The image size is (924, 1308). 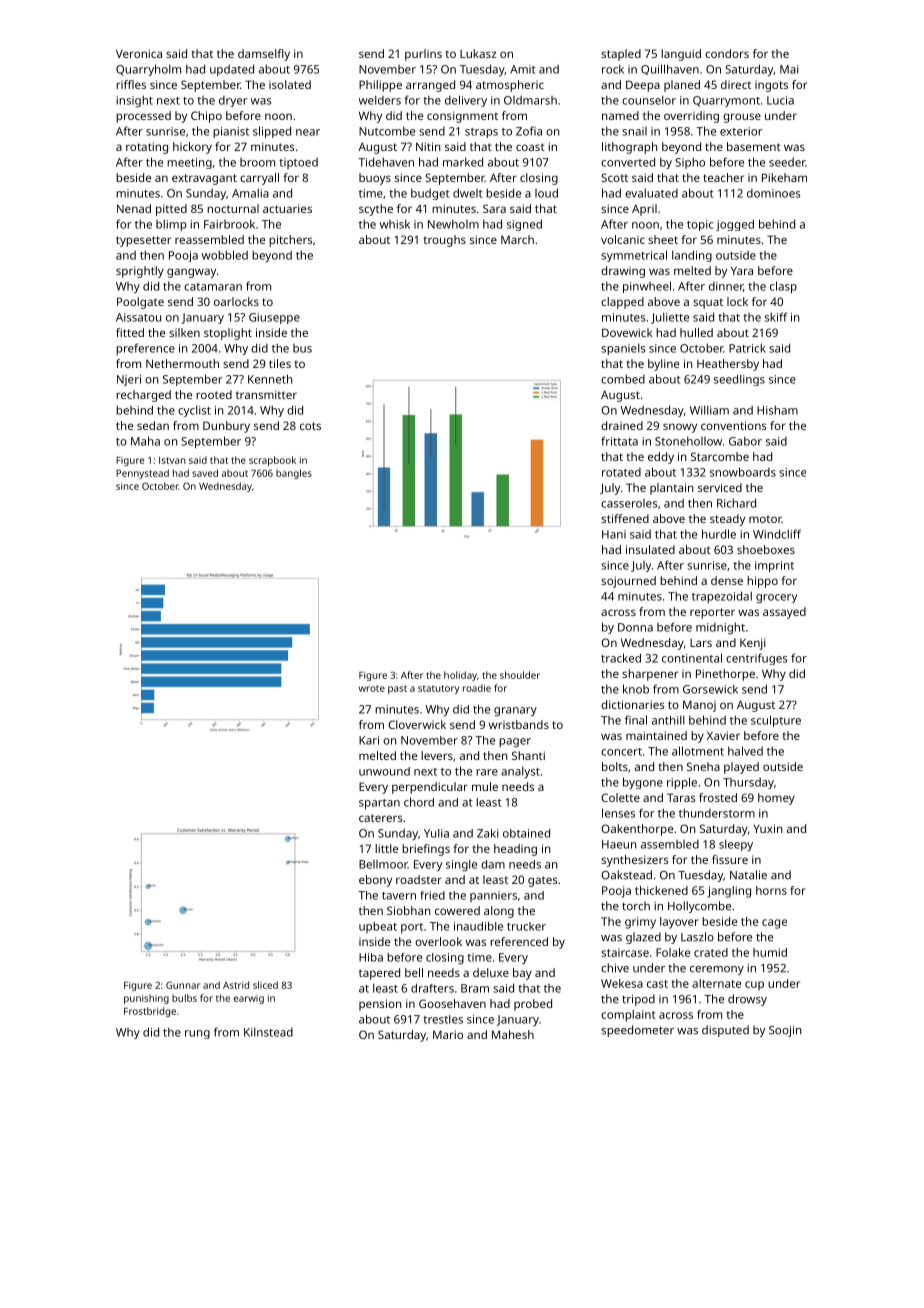 I want to click on snowy, so click(x=680, y=428).
